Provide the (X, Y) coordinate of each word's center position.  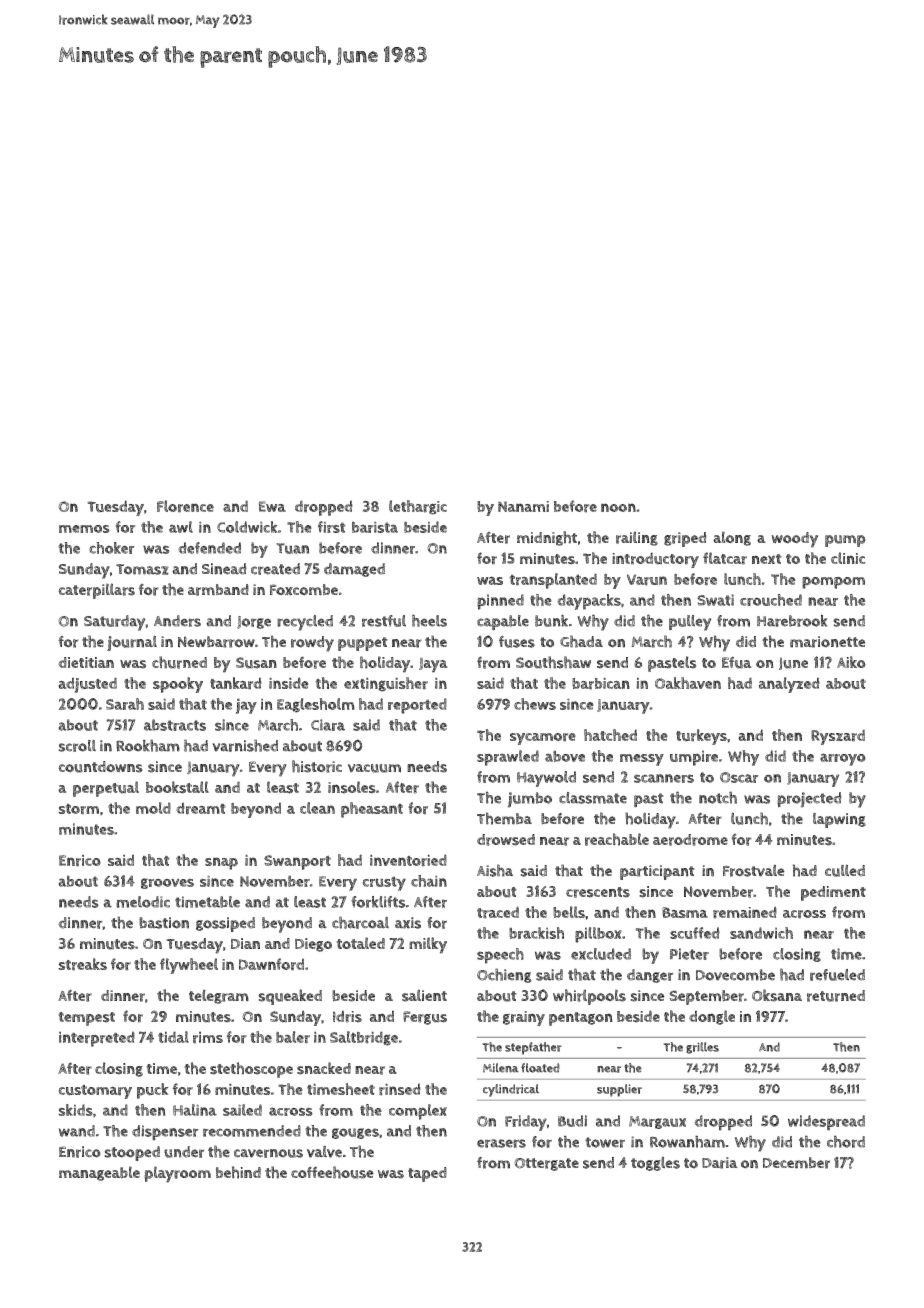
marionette (827, 642)
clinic (848, 558)
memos (84, 529)
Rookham (148, 745)
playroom (177, 1174)
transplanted (553, 581)
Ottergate (546, 1164)
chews (535, 704)
